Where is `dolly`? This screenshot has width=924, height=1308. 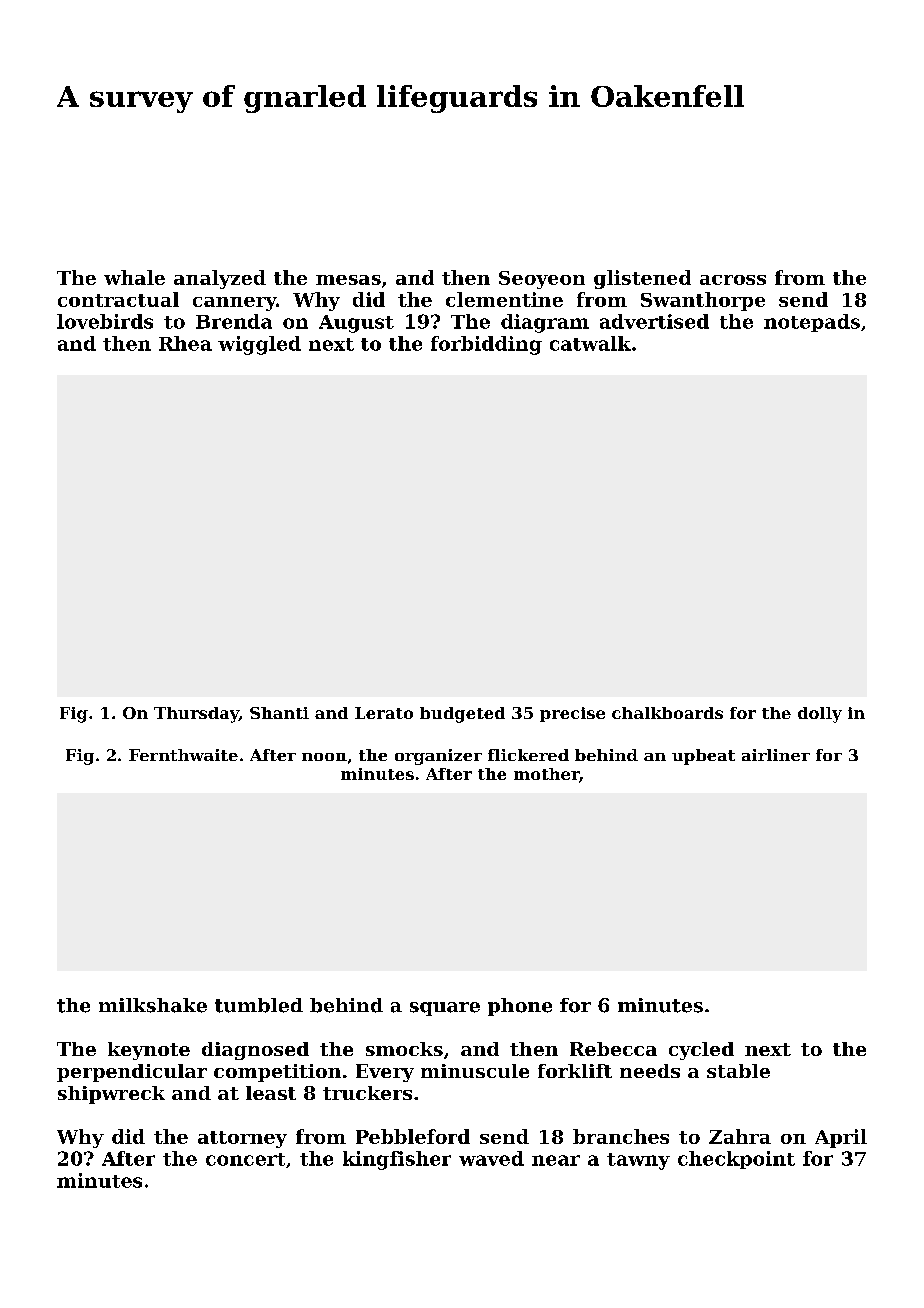
dolly is located at coordinates (820, 715).
